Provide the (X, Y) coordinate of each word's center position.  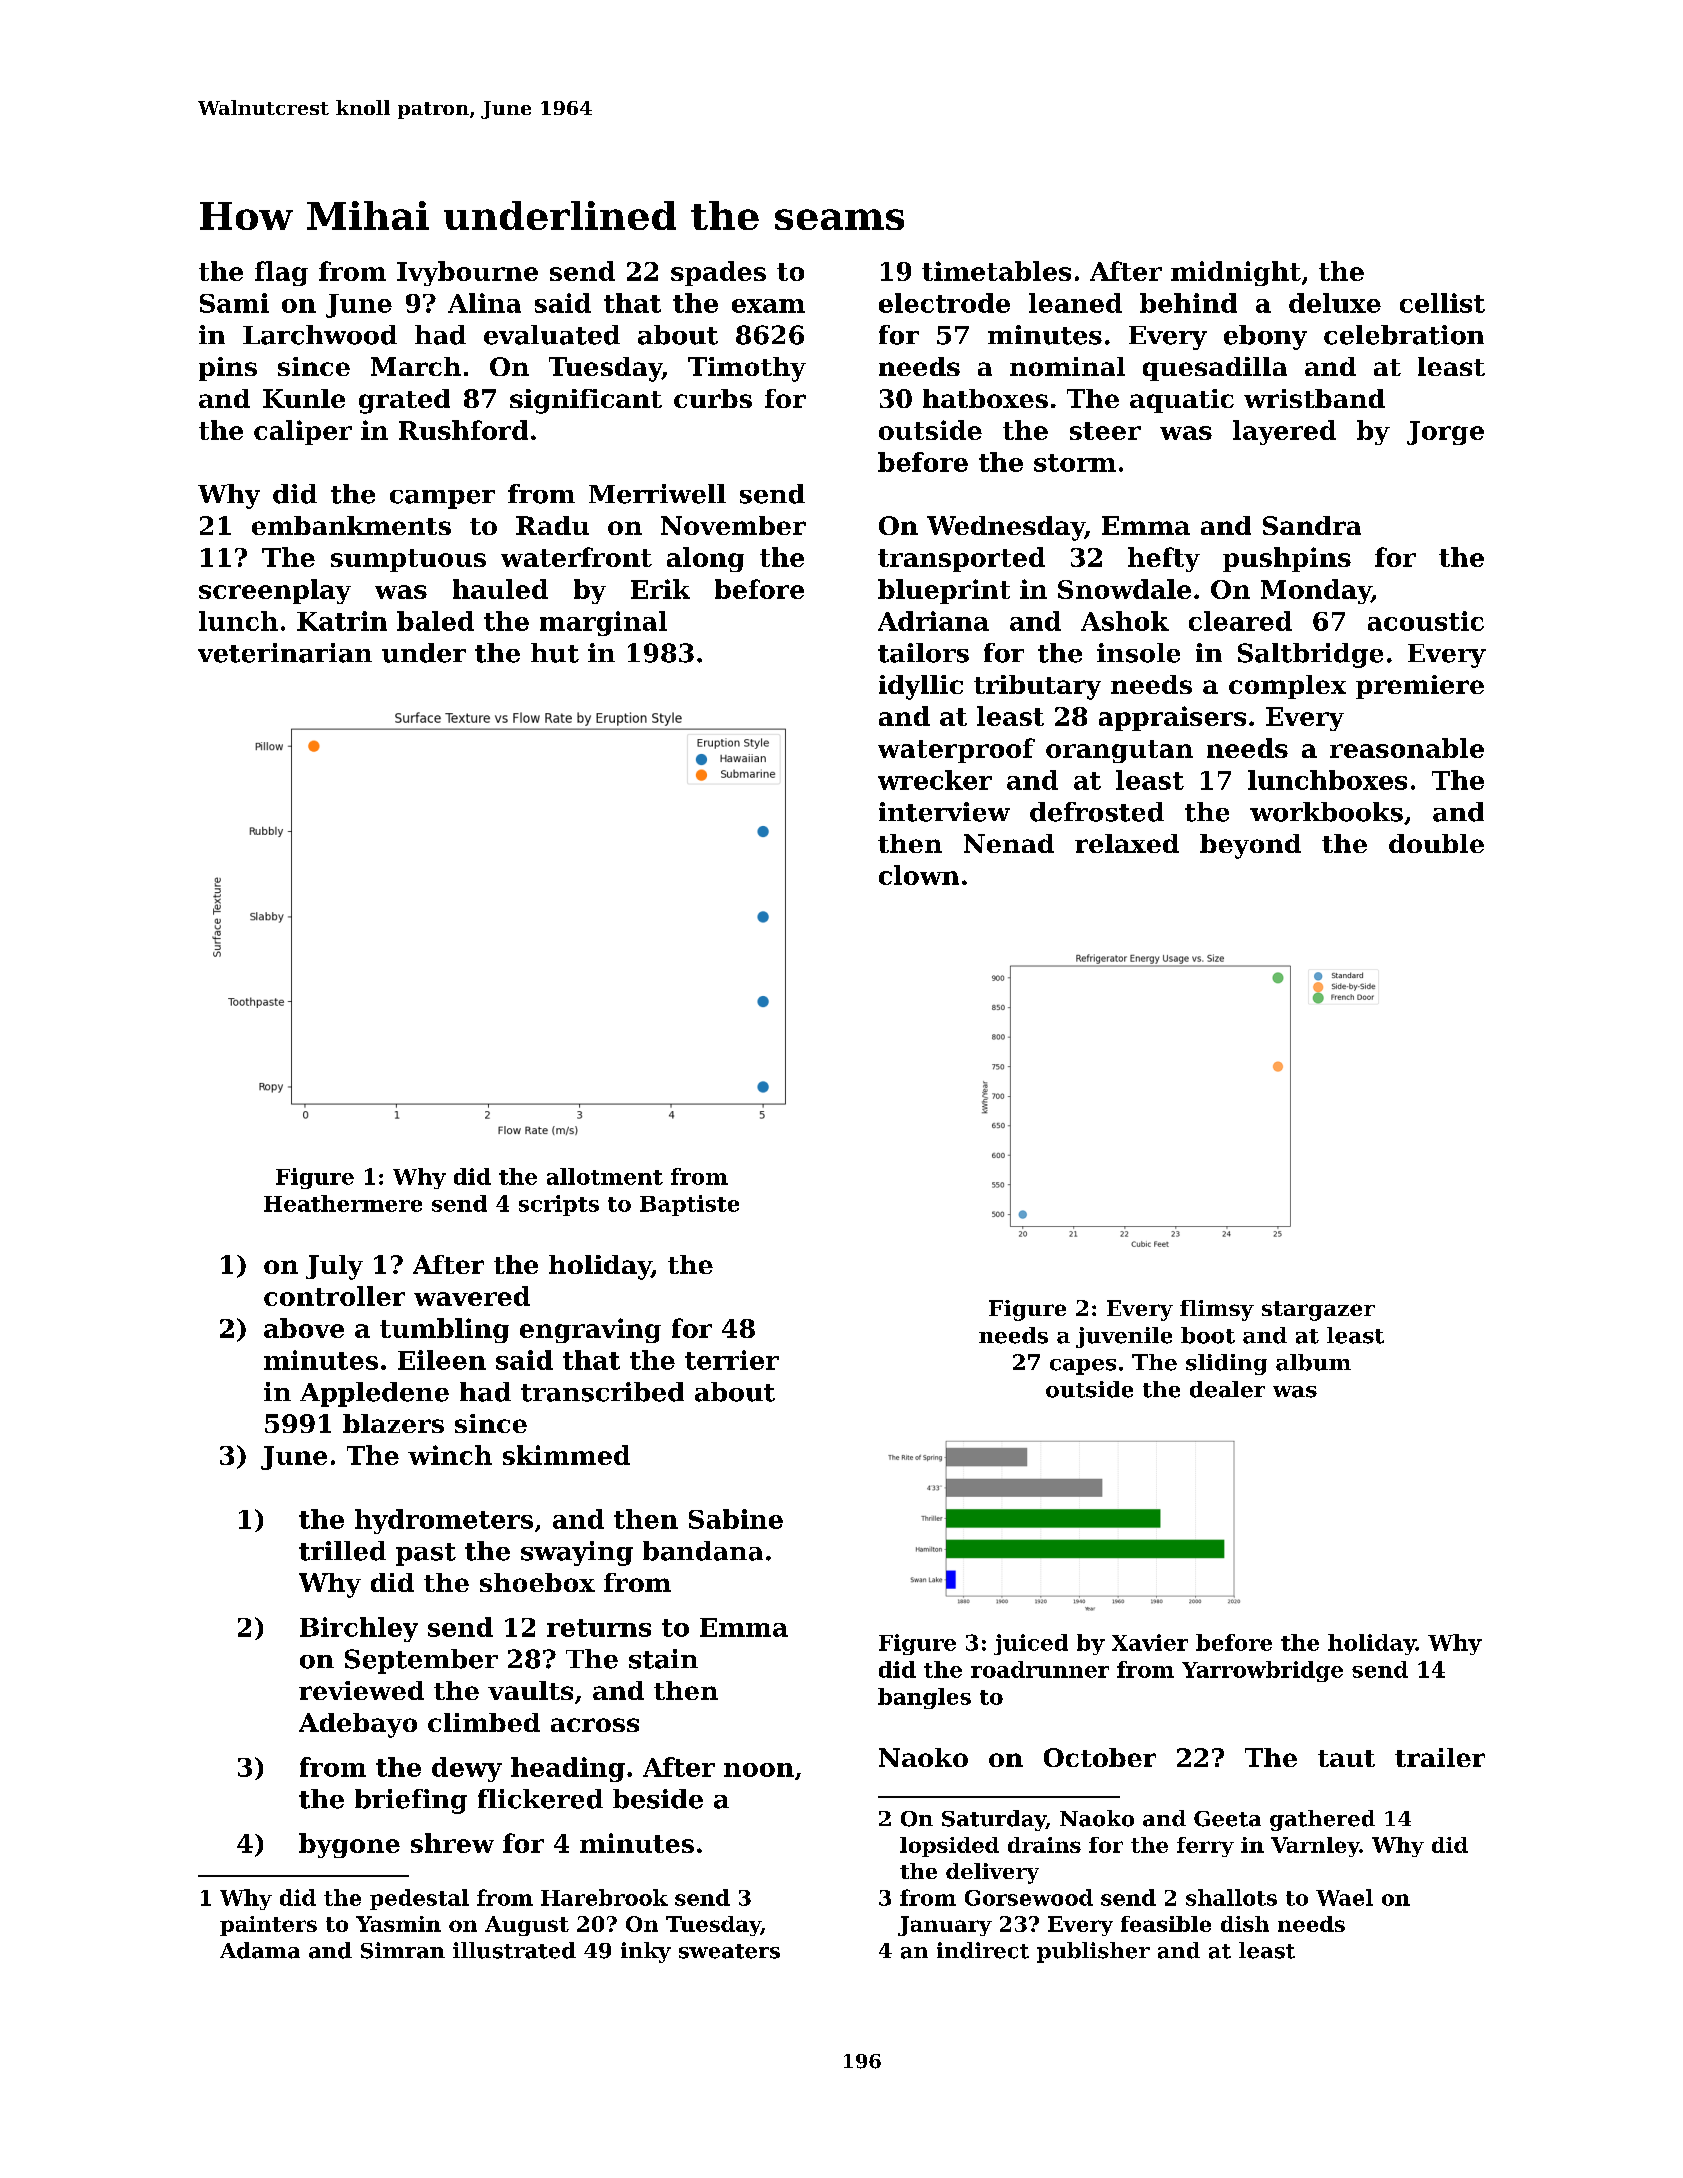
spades (718, 273)
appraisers (1172, 718)
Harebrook (604, 1897)
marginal (603, 623)
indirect (983, 1950)
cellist (1442, 303)
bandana (703, 1551)
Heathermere (343, 1203)
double (1436, 843)
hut (555, 653)
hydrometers (444, 1521)
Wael (1344, 1897)
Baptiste (689, 1205)
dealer (1227, 1389)
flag (281, 273)
